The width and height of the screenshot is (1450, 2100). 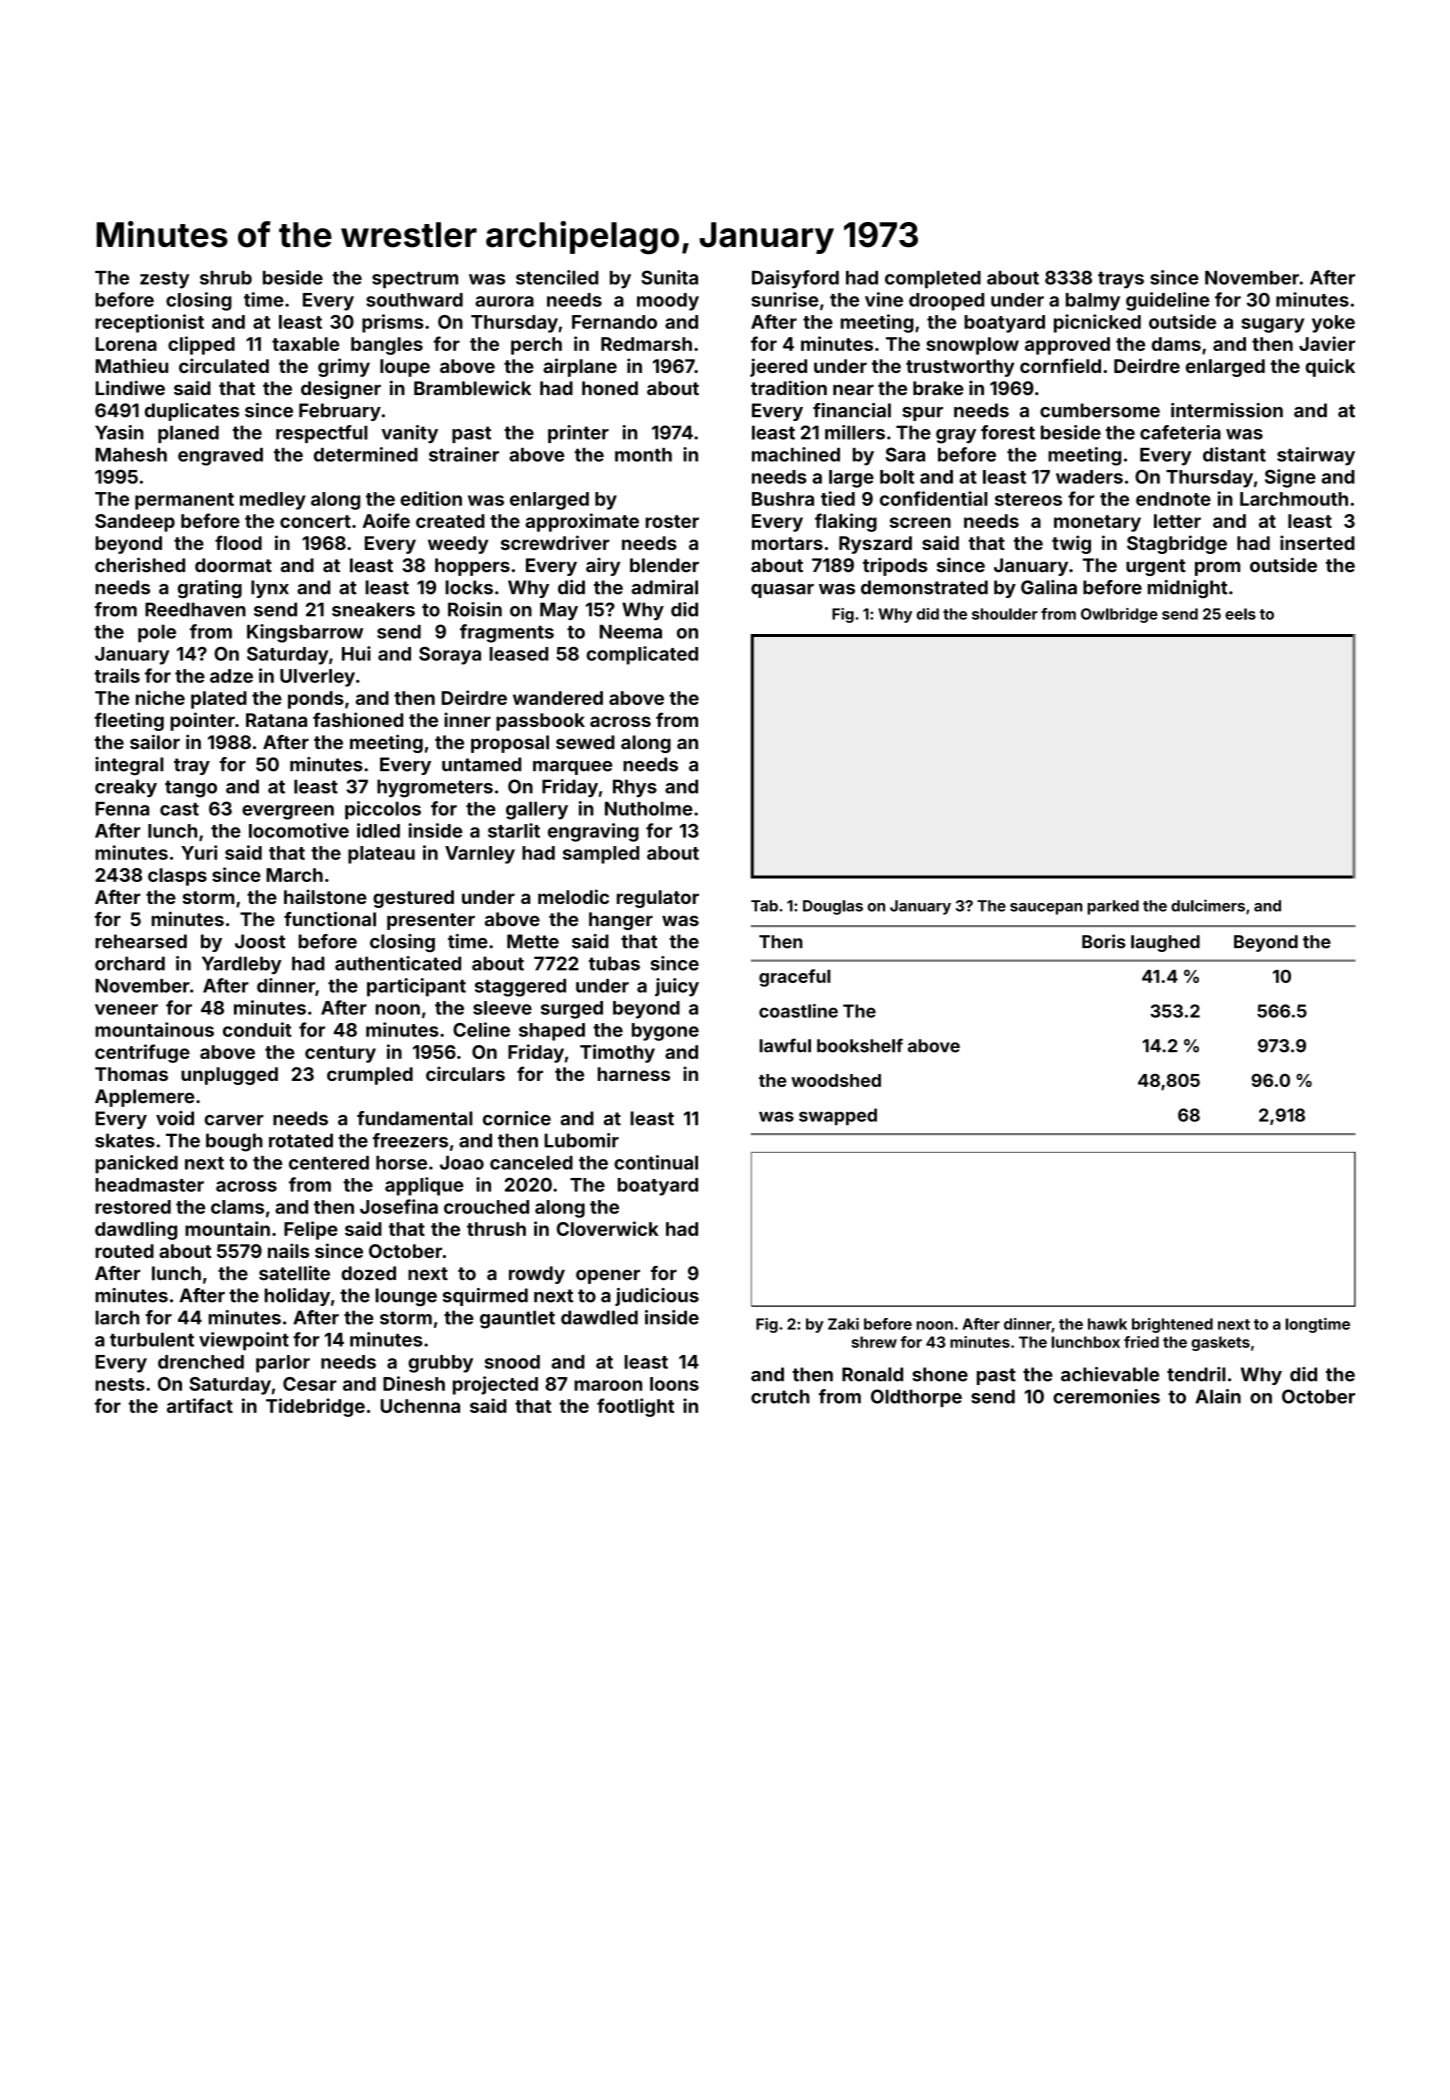 What do you see at coordinates (1172, 1325) in the screenshot?
I see `brightened` at bounding box center [1172, 1325].
